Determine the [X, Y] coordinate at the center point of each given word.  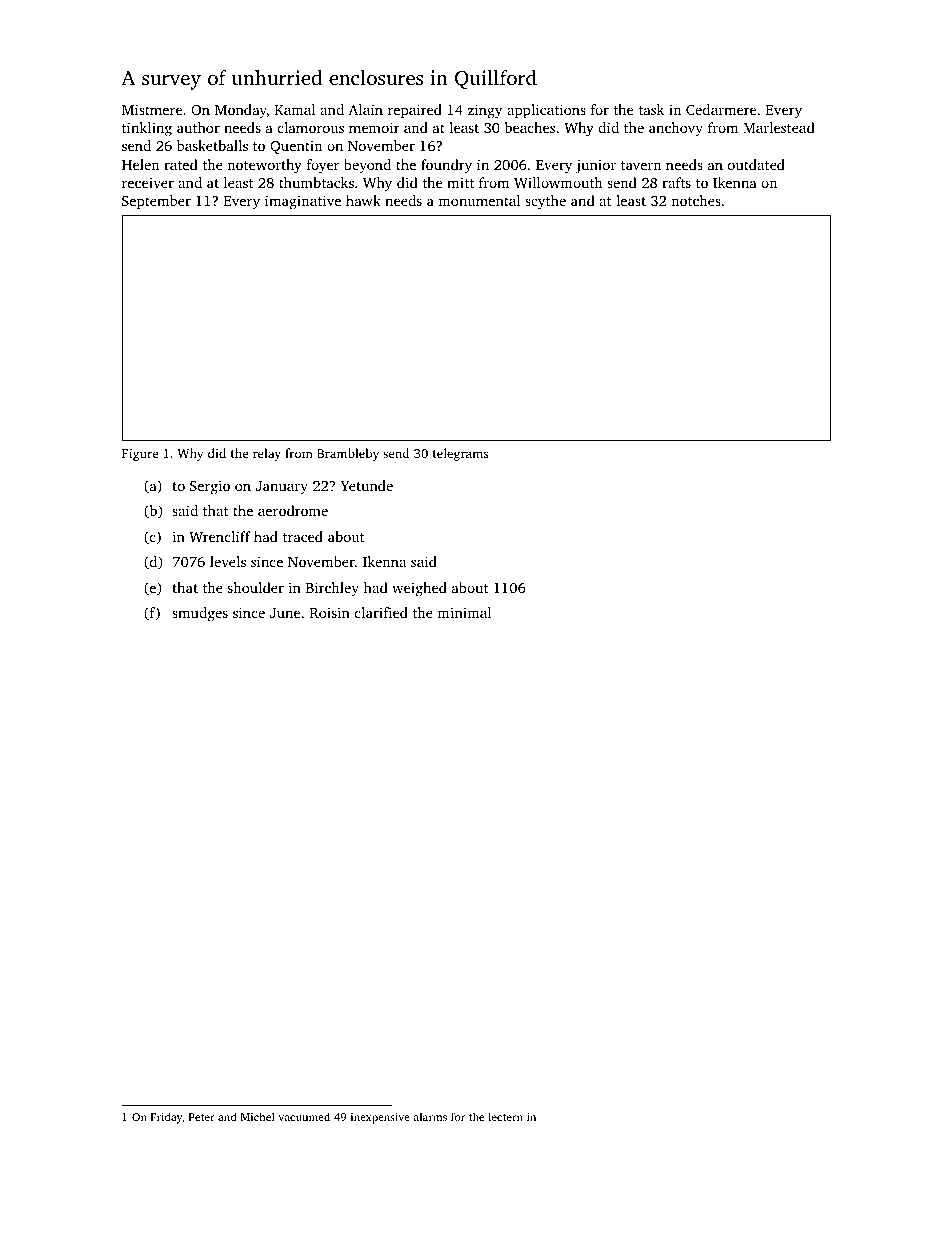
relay [267, 454]
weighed [419, 589]
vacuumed [304, 1116]
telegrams [460, 454]
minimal [464, 612]
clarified [381, 612]
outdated [756, 164]
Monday [241, 111]
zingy [485, 111]
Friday [166, 1118]
